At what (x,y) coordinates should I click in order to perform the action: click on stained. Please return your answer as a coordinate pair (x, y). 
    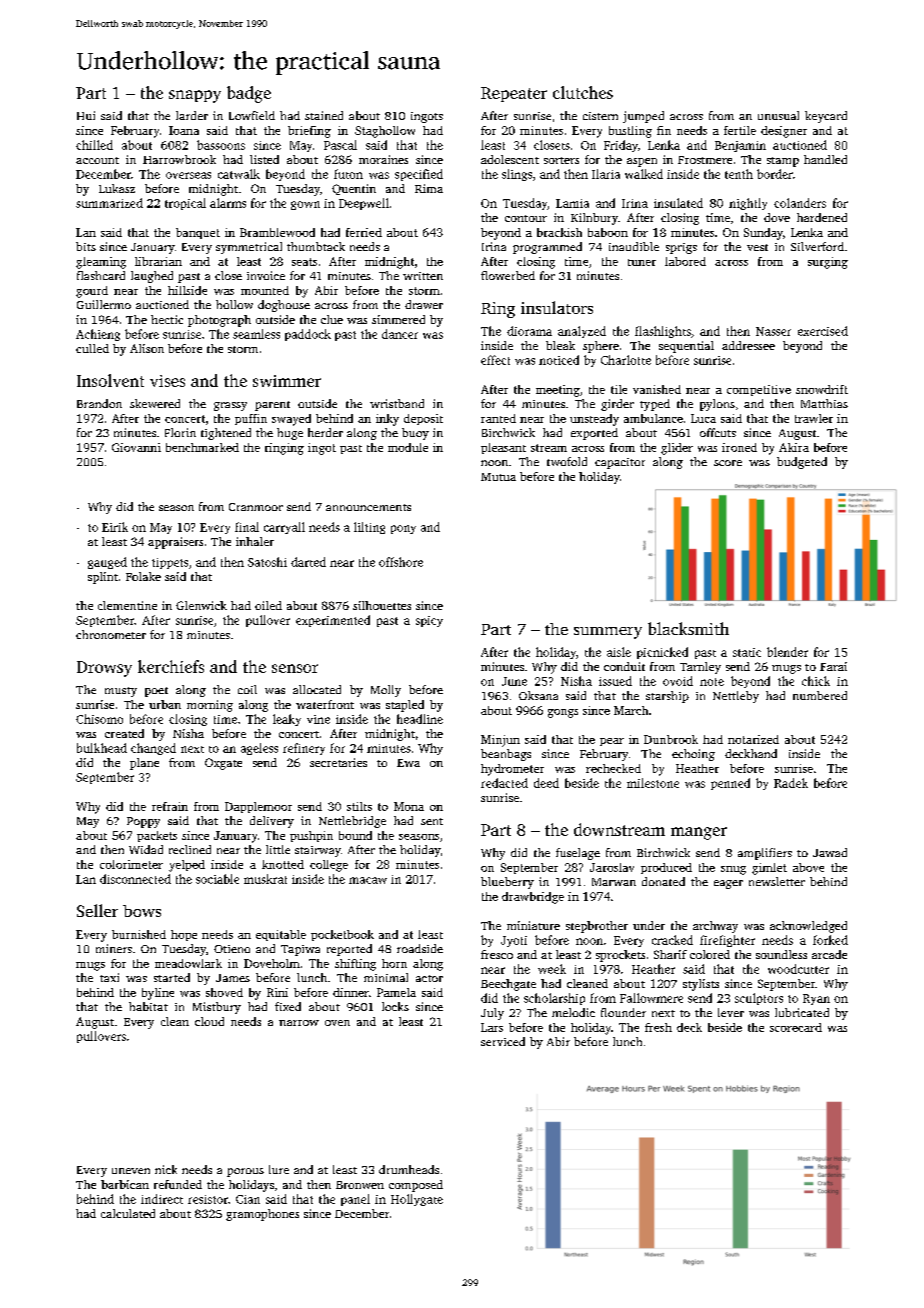
    Looking at the image, I should click on (324, 115).
